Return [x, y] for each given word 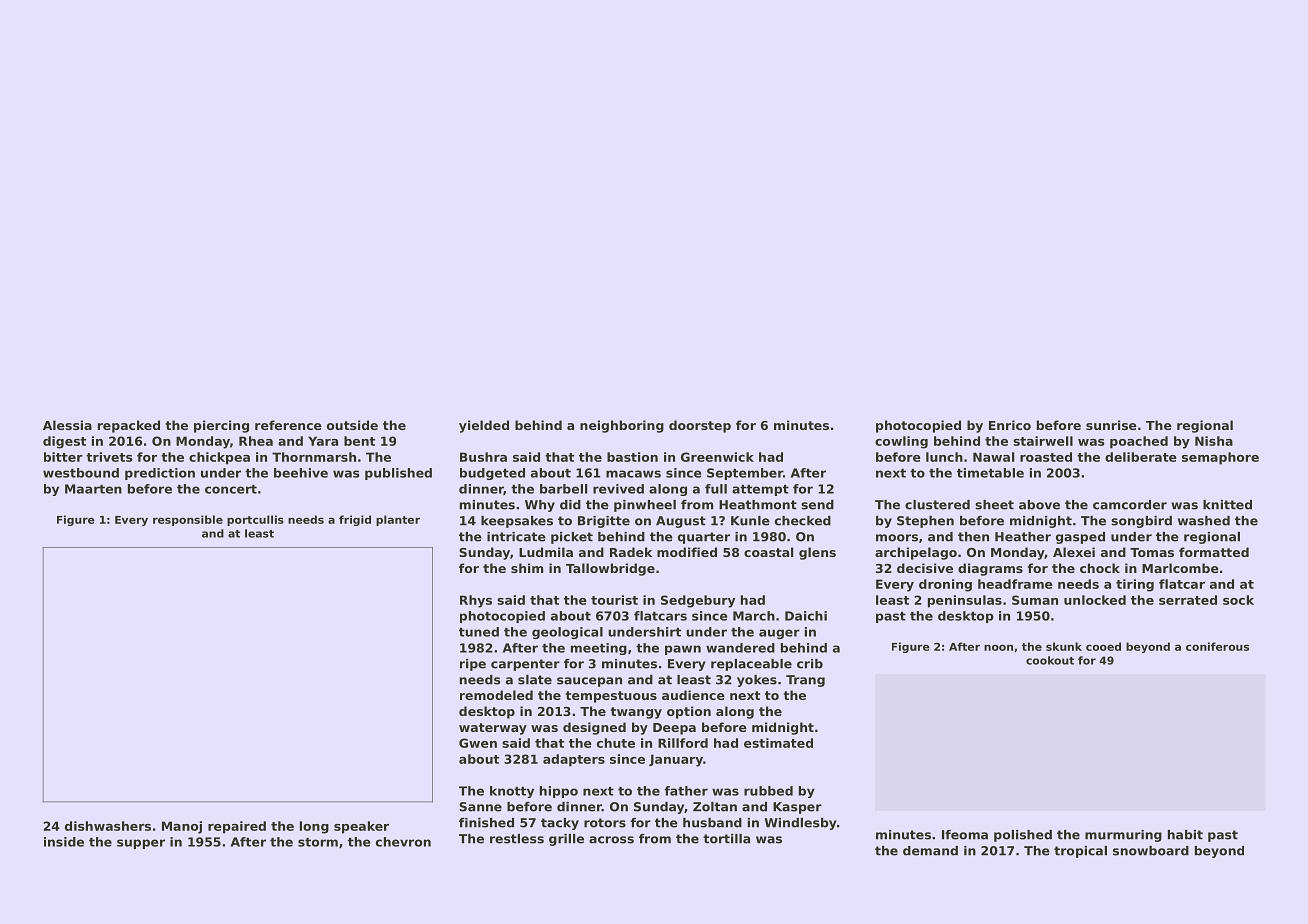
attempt [760, 490]
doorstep [700, 426]
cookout [1050, 660]
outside [352, 425]
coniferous [1217, 646]
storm [318, 842]
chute [616, 743]
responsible [188, 520]
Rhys [476, 601]
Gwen [478, 743]
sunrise [1111, 425]
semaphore [1220, 458]
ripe [473, 665]
